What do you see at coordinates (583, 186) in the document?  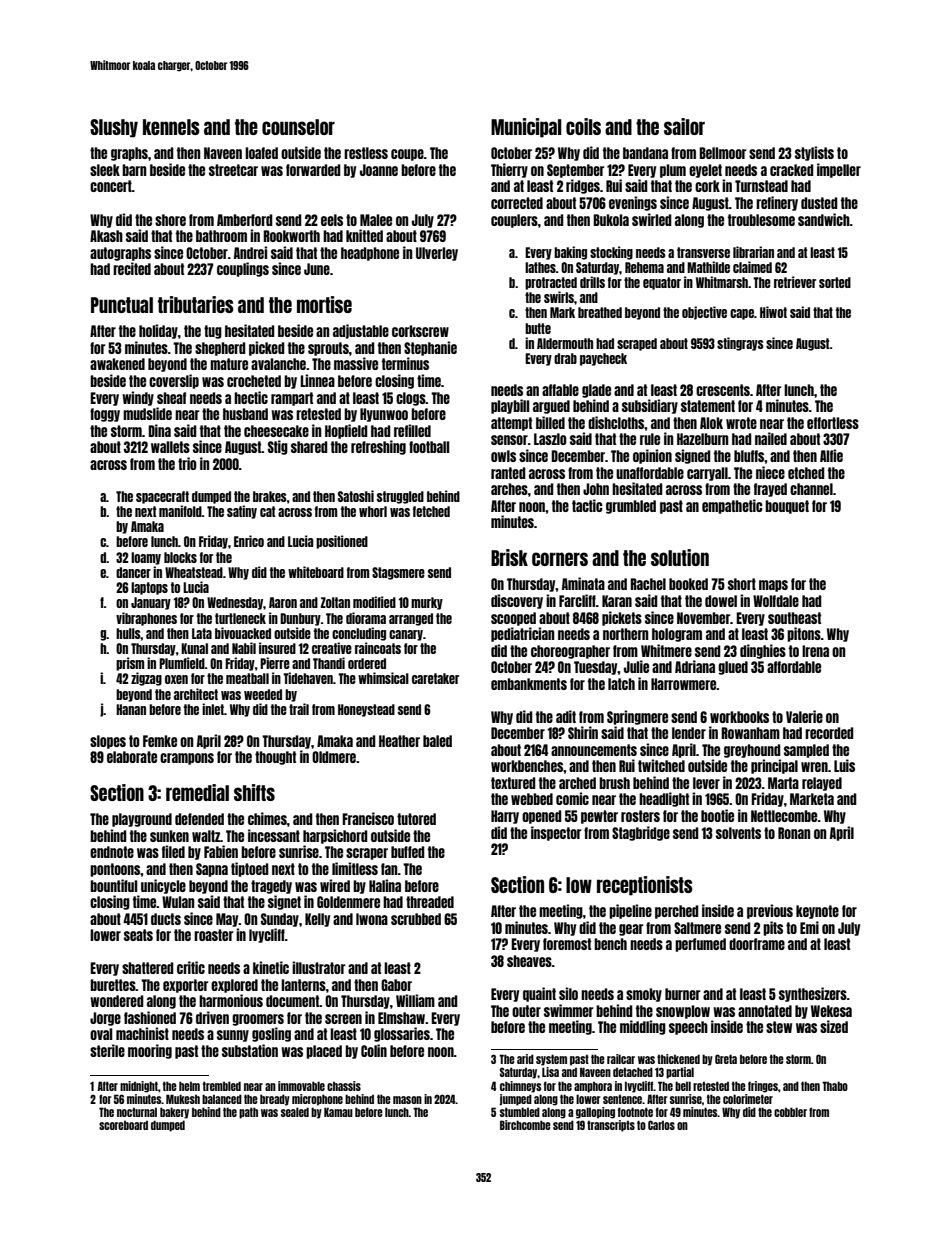 I see `ridges` at bounding box center [583, 186].
